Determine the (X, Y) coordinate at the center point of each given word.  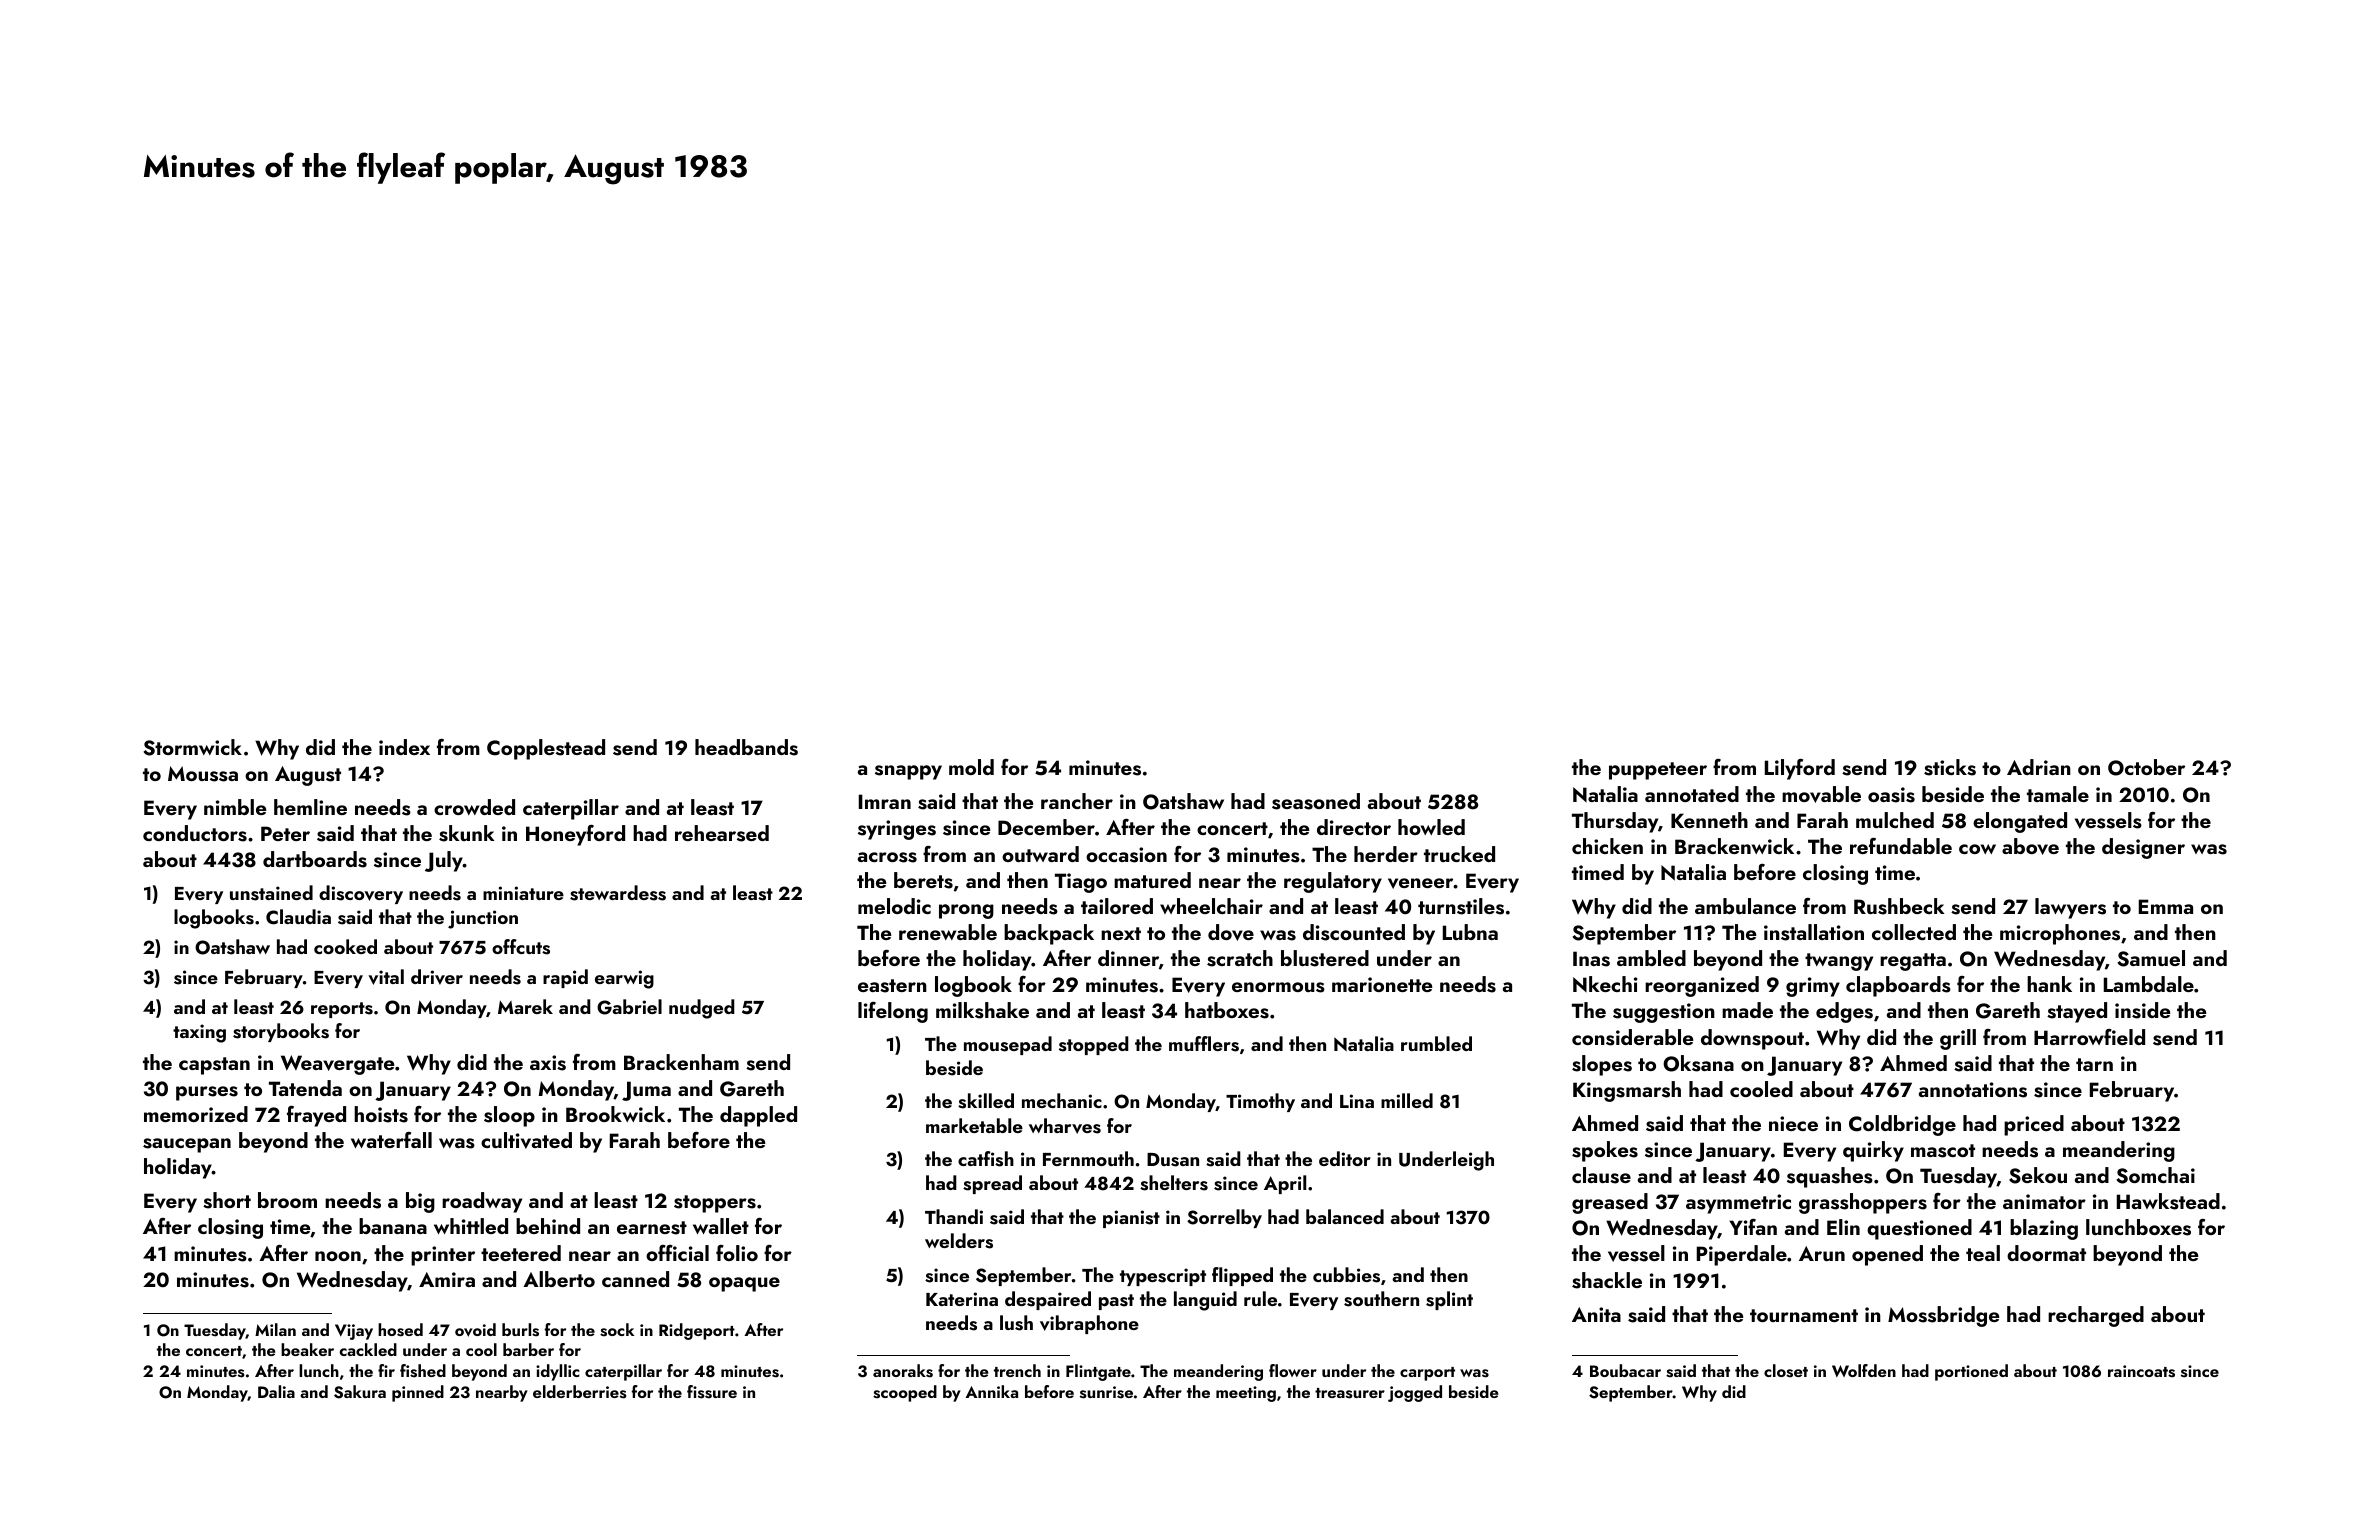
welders (959, 1241)
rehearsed (722, 833)
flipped (1242, 1276)
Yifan (1753, 1227)
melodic (894, 906)
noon (338, 1256)
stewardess (618, 893)
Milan (275, 1329)
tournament (1804, 1315)
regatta (1913, 962)
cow (1977, 849)
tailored (1117, 906)
